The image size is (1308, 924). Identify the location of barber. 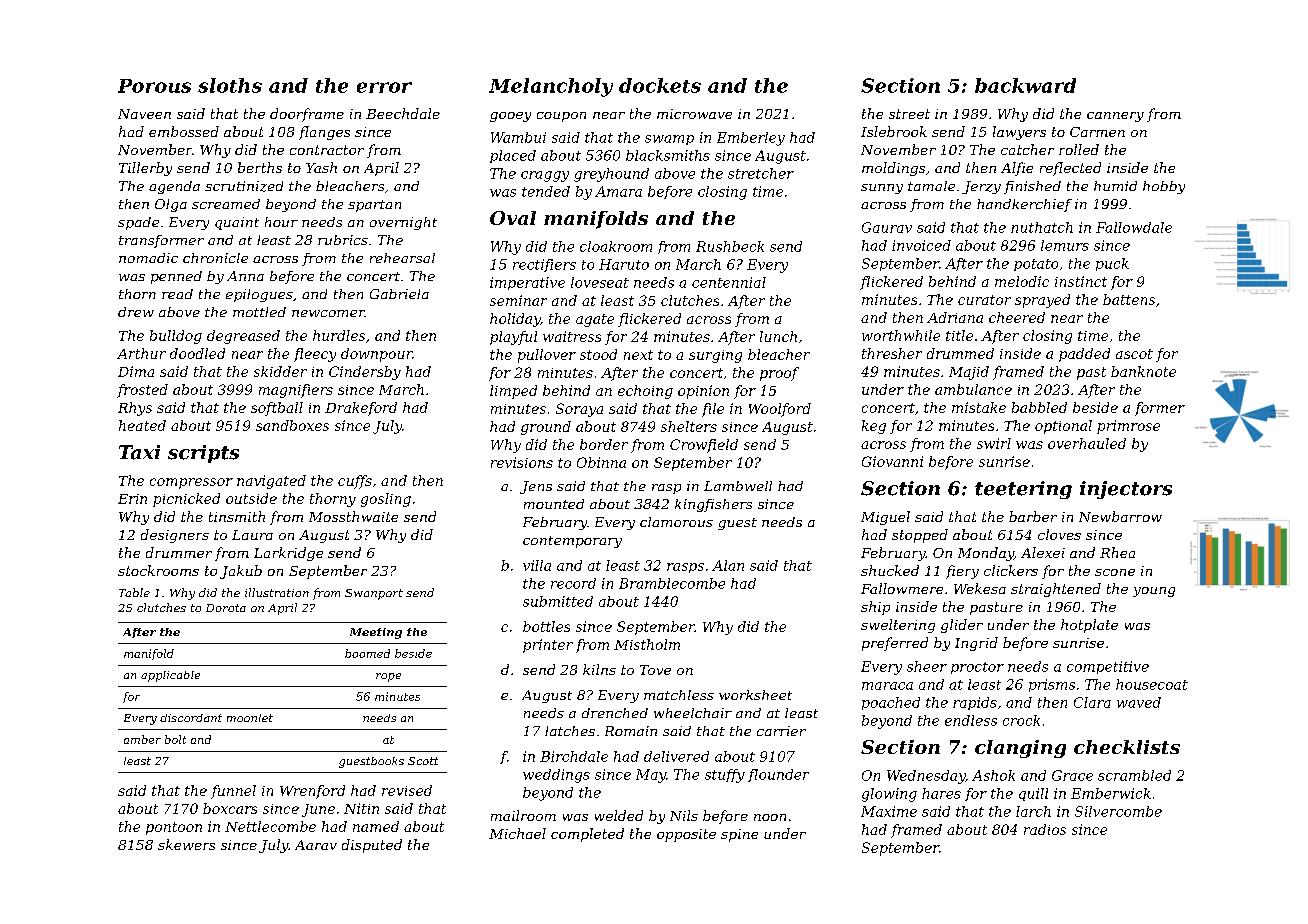
(1033, 516).
